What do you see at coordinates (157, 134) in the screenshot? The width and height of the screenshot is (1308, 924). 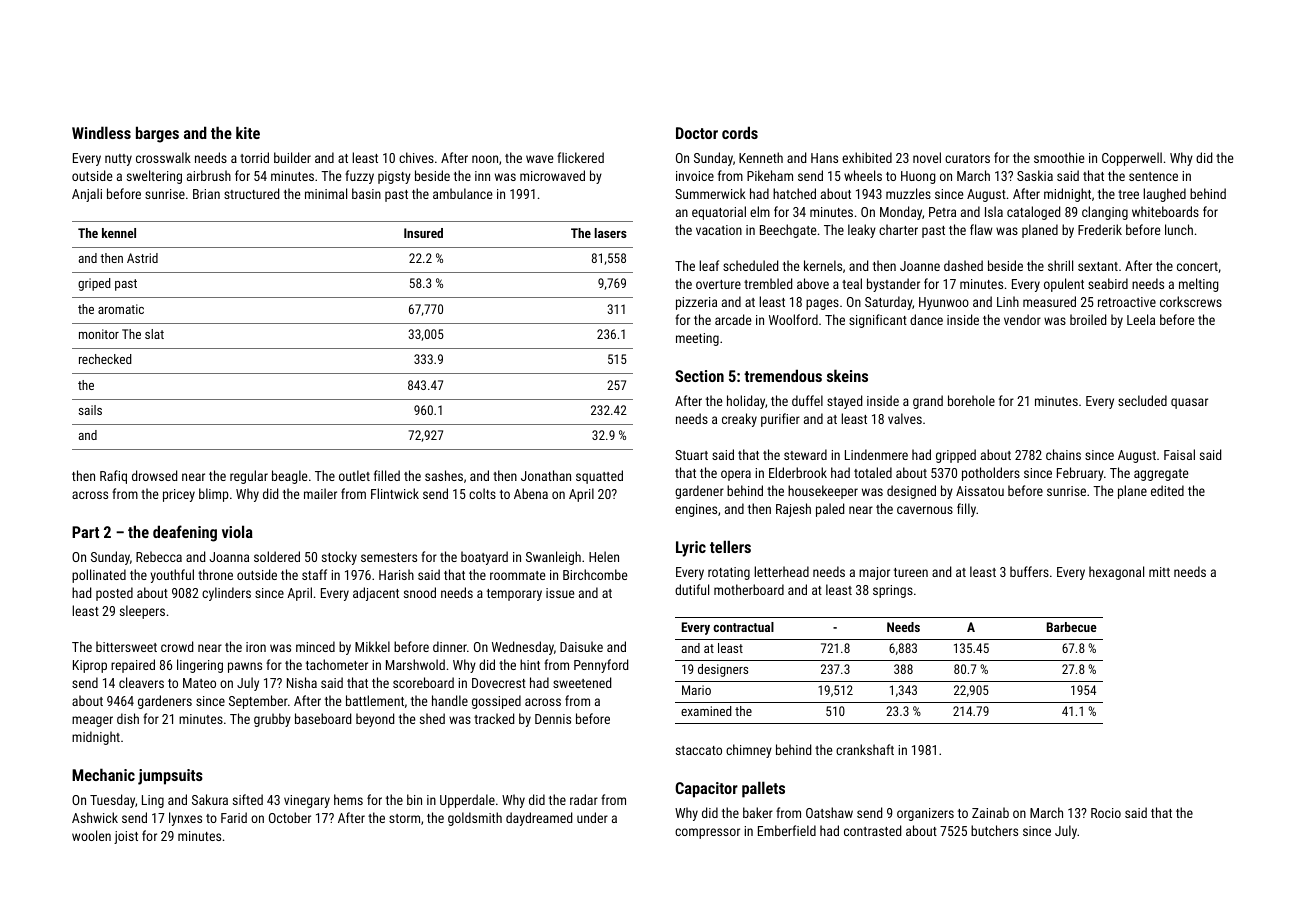 I see `barges` at bounding box center [157, 134].
